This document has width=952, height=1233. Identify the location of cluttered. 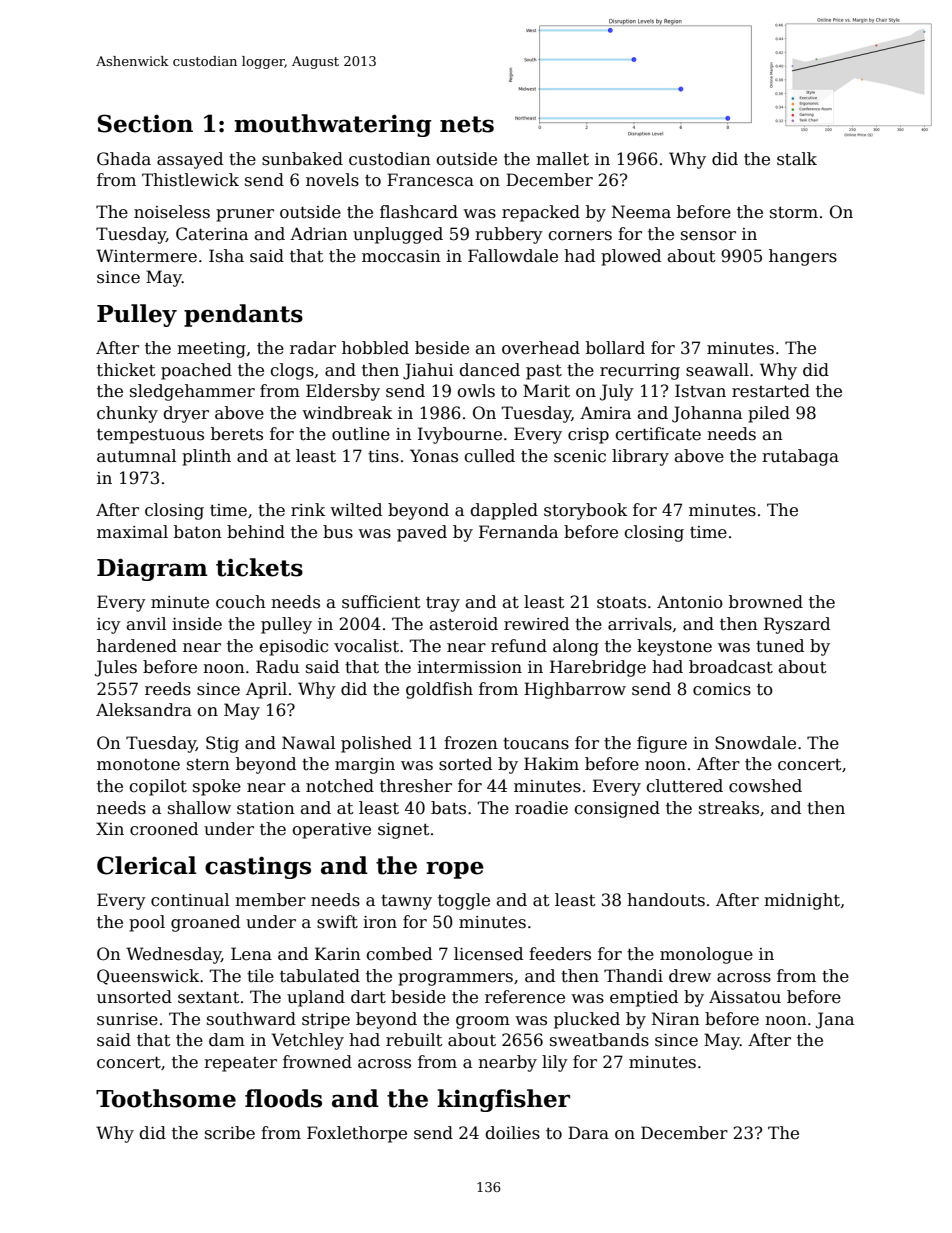
(684, 786).
